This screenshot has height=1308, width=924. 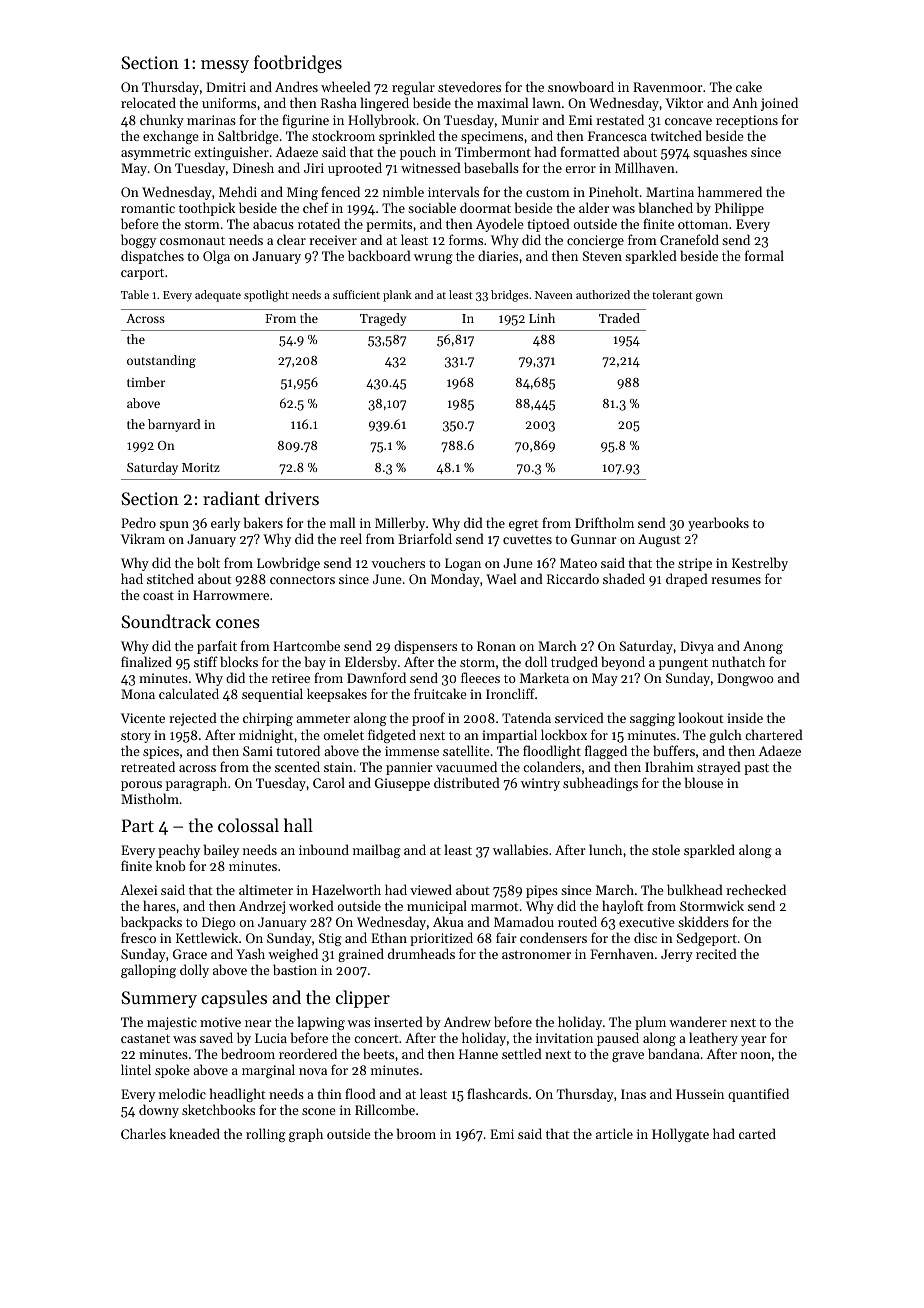 What do you see at coordinates (779, 104) in the screenshot?
I see `joined` at bounding box center [779, 104].
